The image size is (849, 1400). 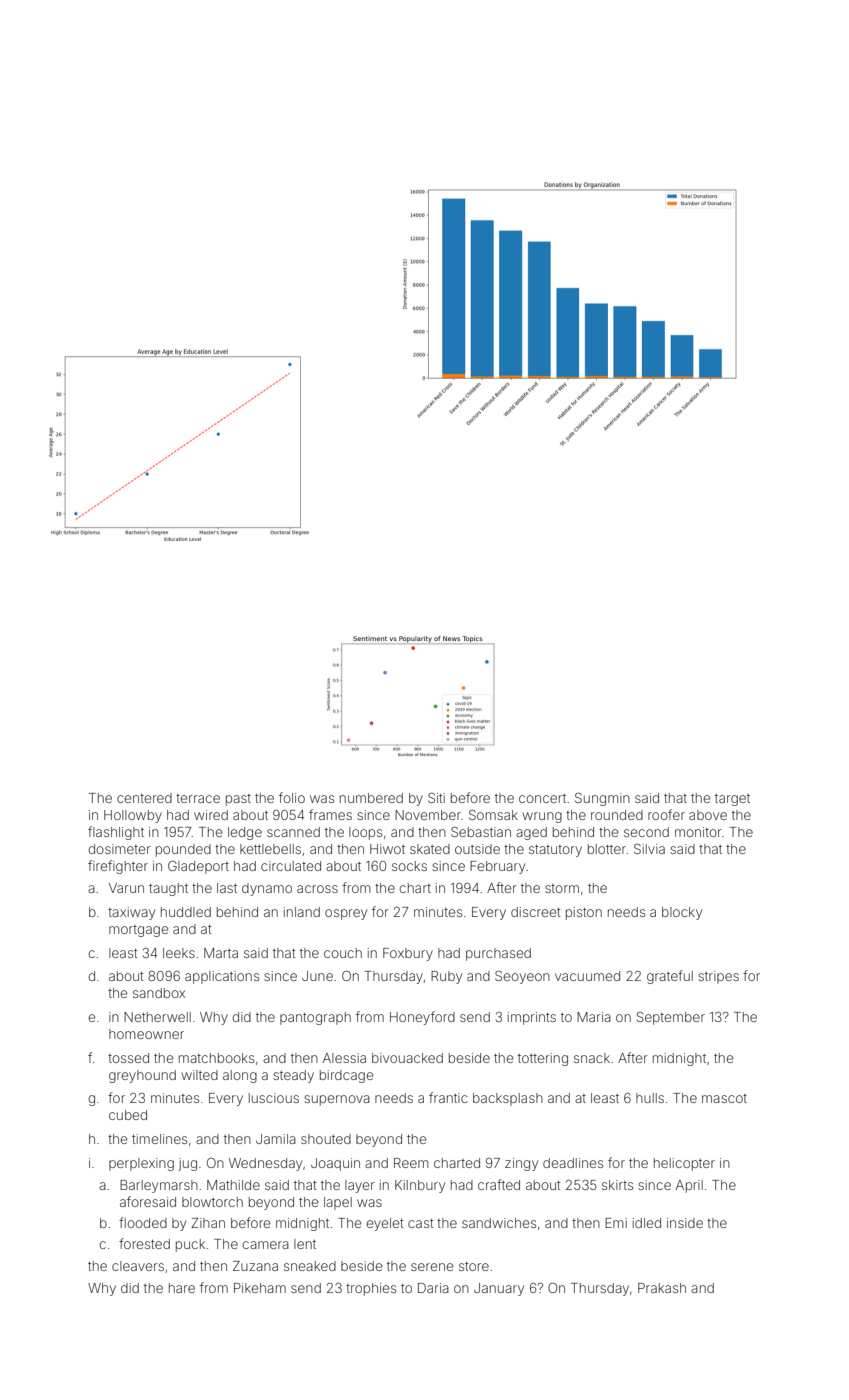 What do you see at coordinates (522, 977) in the screenshot?
I see `Seoyeon` at bounding box center [522, 977].
